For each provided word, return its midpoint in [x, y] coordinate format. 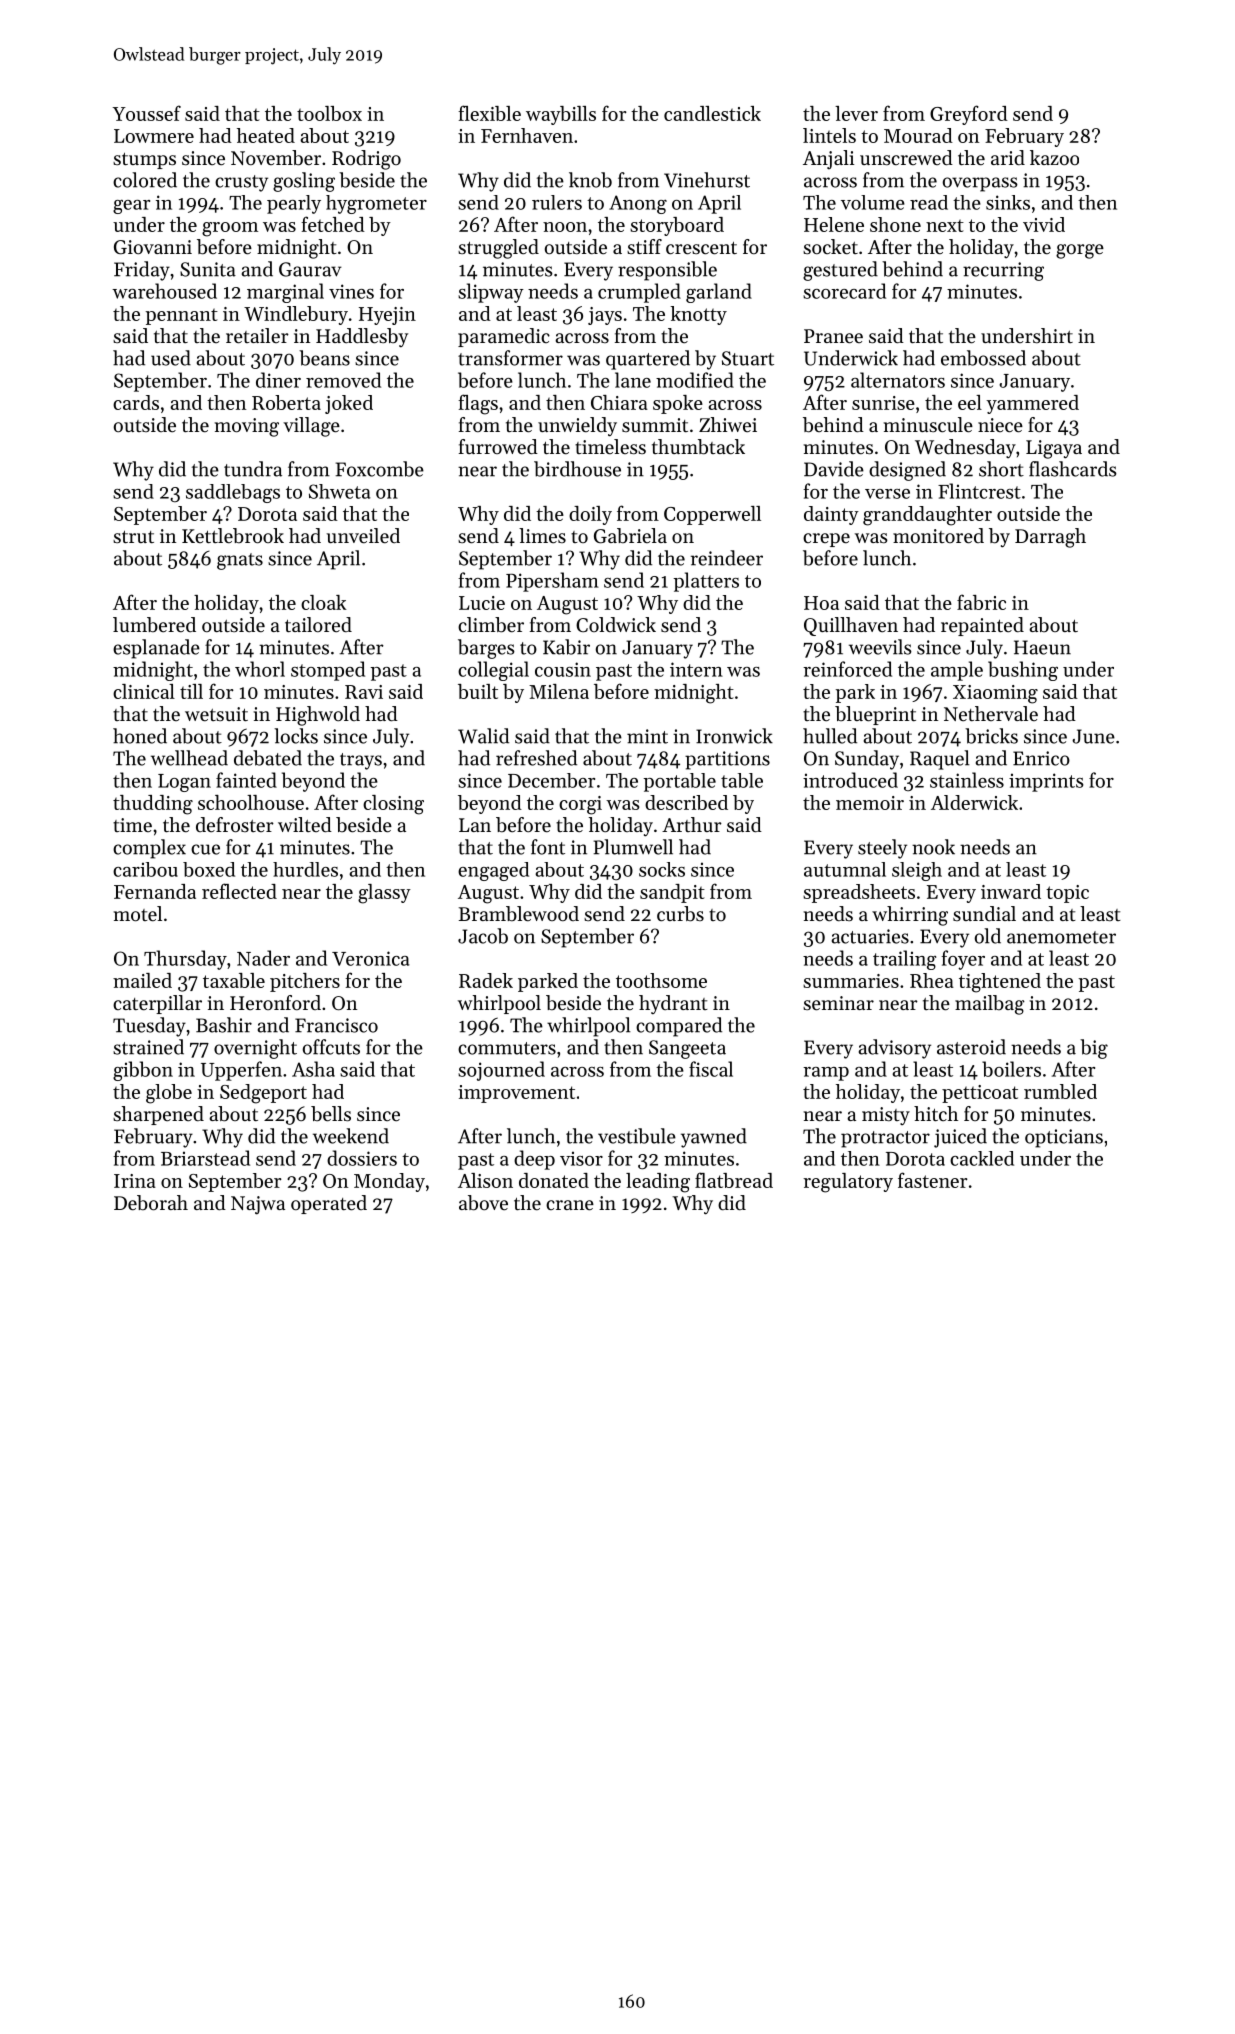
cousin [563, 669]
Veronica [370, 958]
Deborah [151, 1203]
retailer [257, 336]
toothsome [661, 980]
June [1093, 736]
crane [570, 1205]
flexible [489, 113]
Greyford [969, 115]
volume [873, 202]
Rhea [932, 980]
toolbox [329, 113]
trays [361, 761]
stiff [644, 246]
